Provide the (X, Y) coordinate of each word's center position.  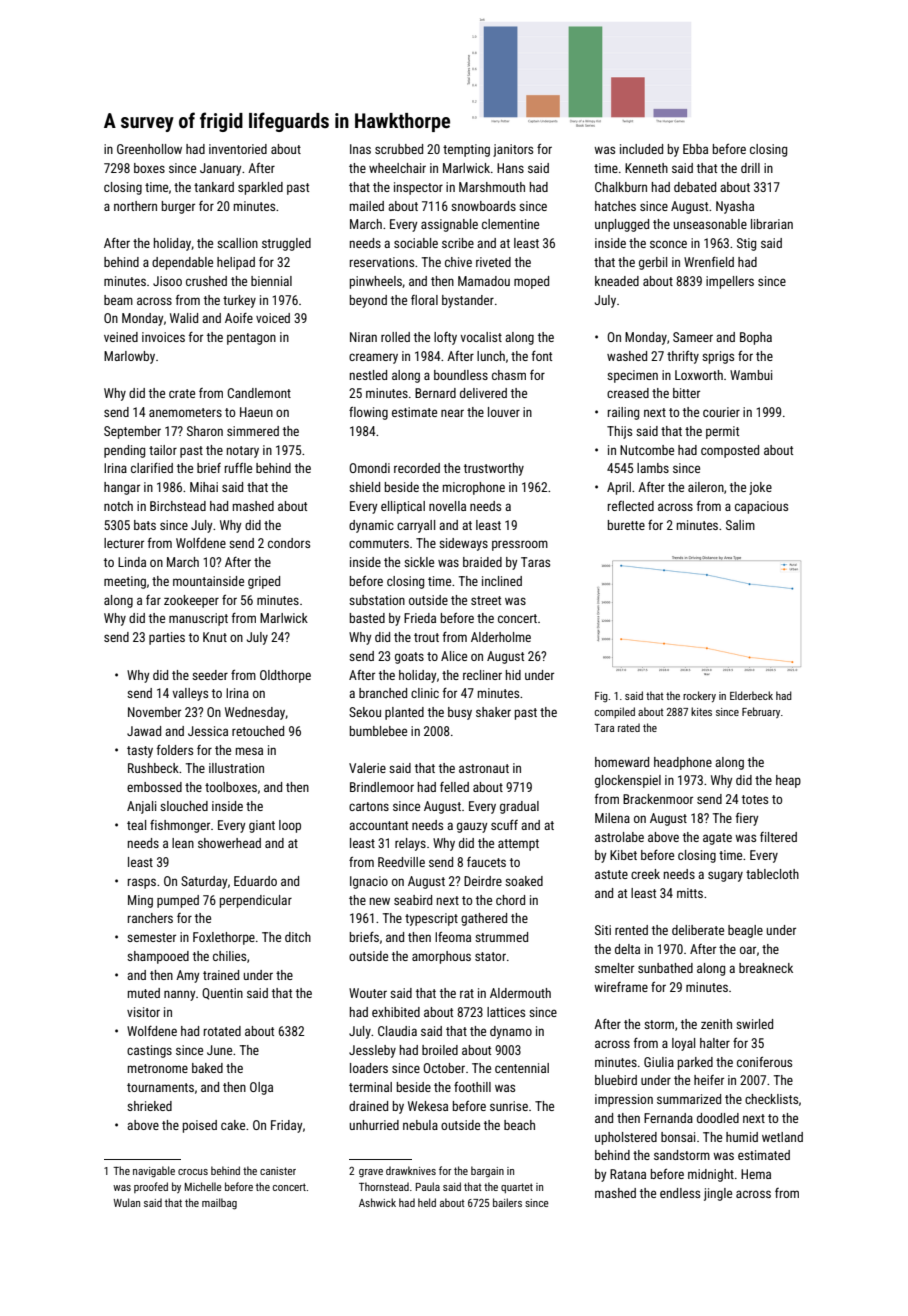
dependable (182, 263)
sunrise (509, 1106)
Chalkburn (621, 187)
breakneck (766, 968)
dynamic (371, 526)
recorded (417, 468)
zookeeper (191, 601)
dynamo (511, 1032)
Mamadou (484, 281)
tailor (163, 450)
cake (233, 1125)
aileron (706, 487)
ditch (298, 937)
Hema (756, 1174)
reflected (631, 506)
